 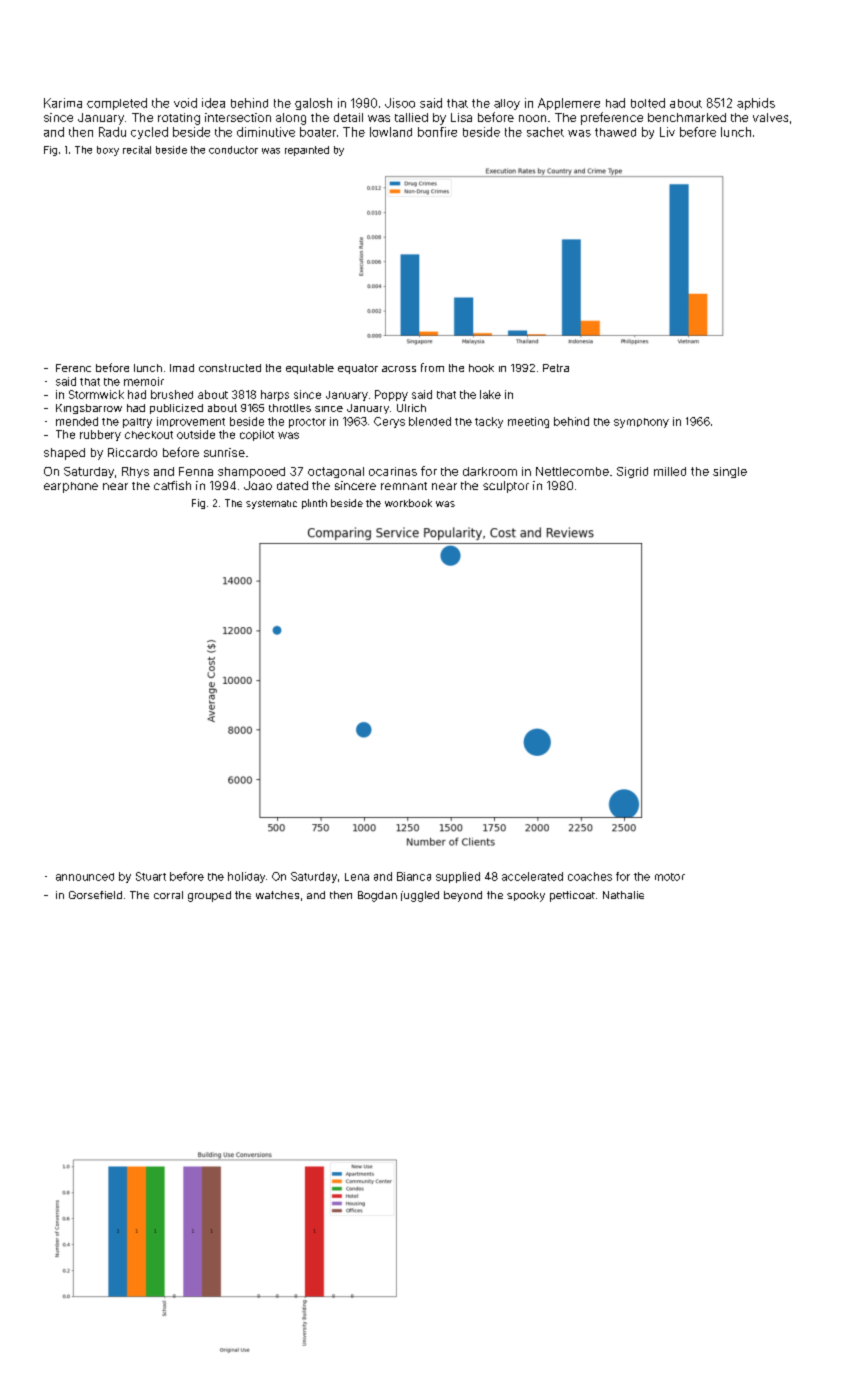 I want to click on Petra, so click(x=556, y=368).
